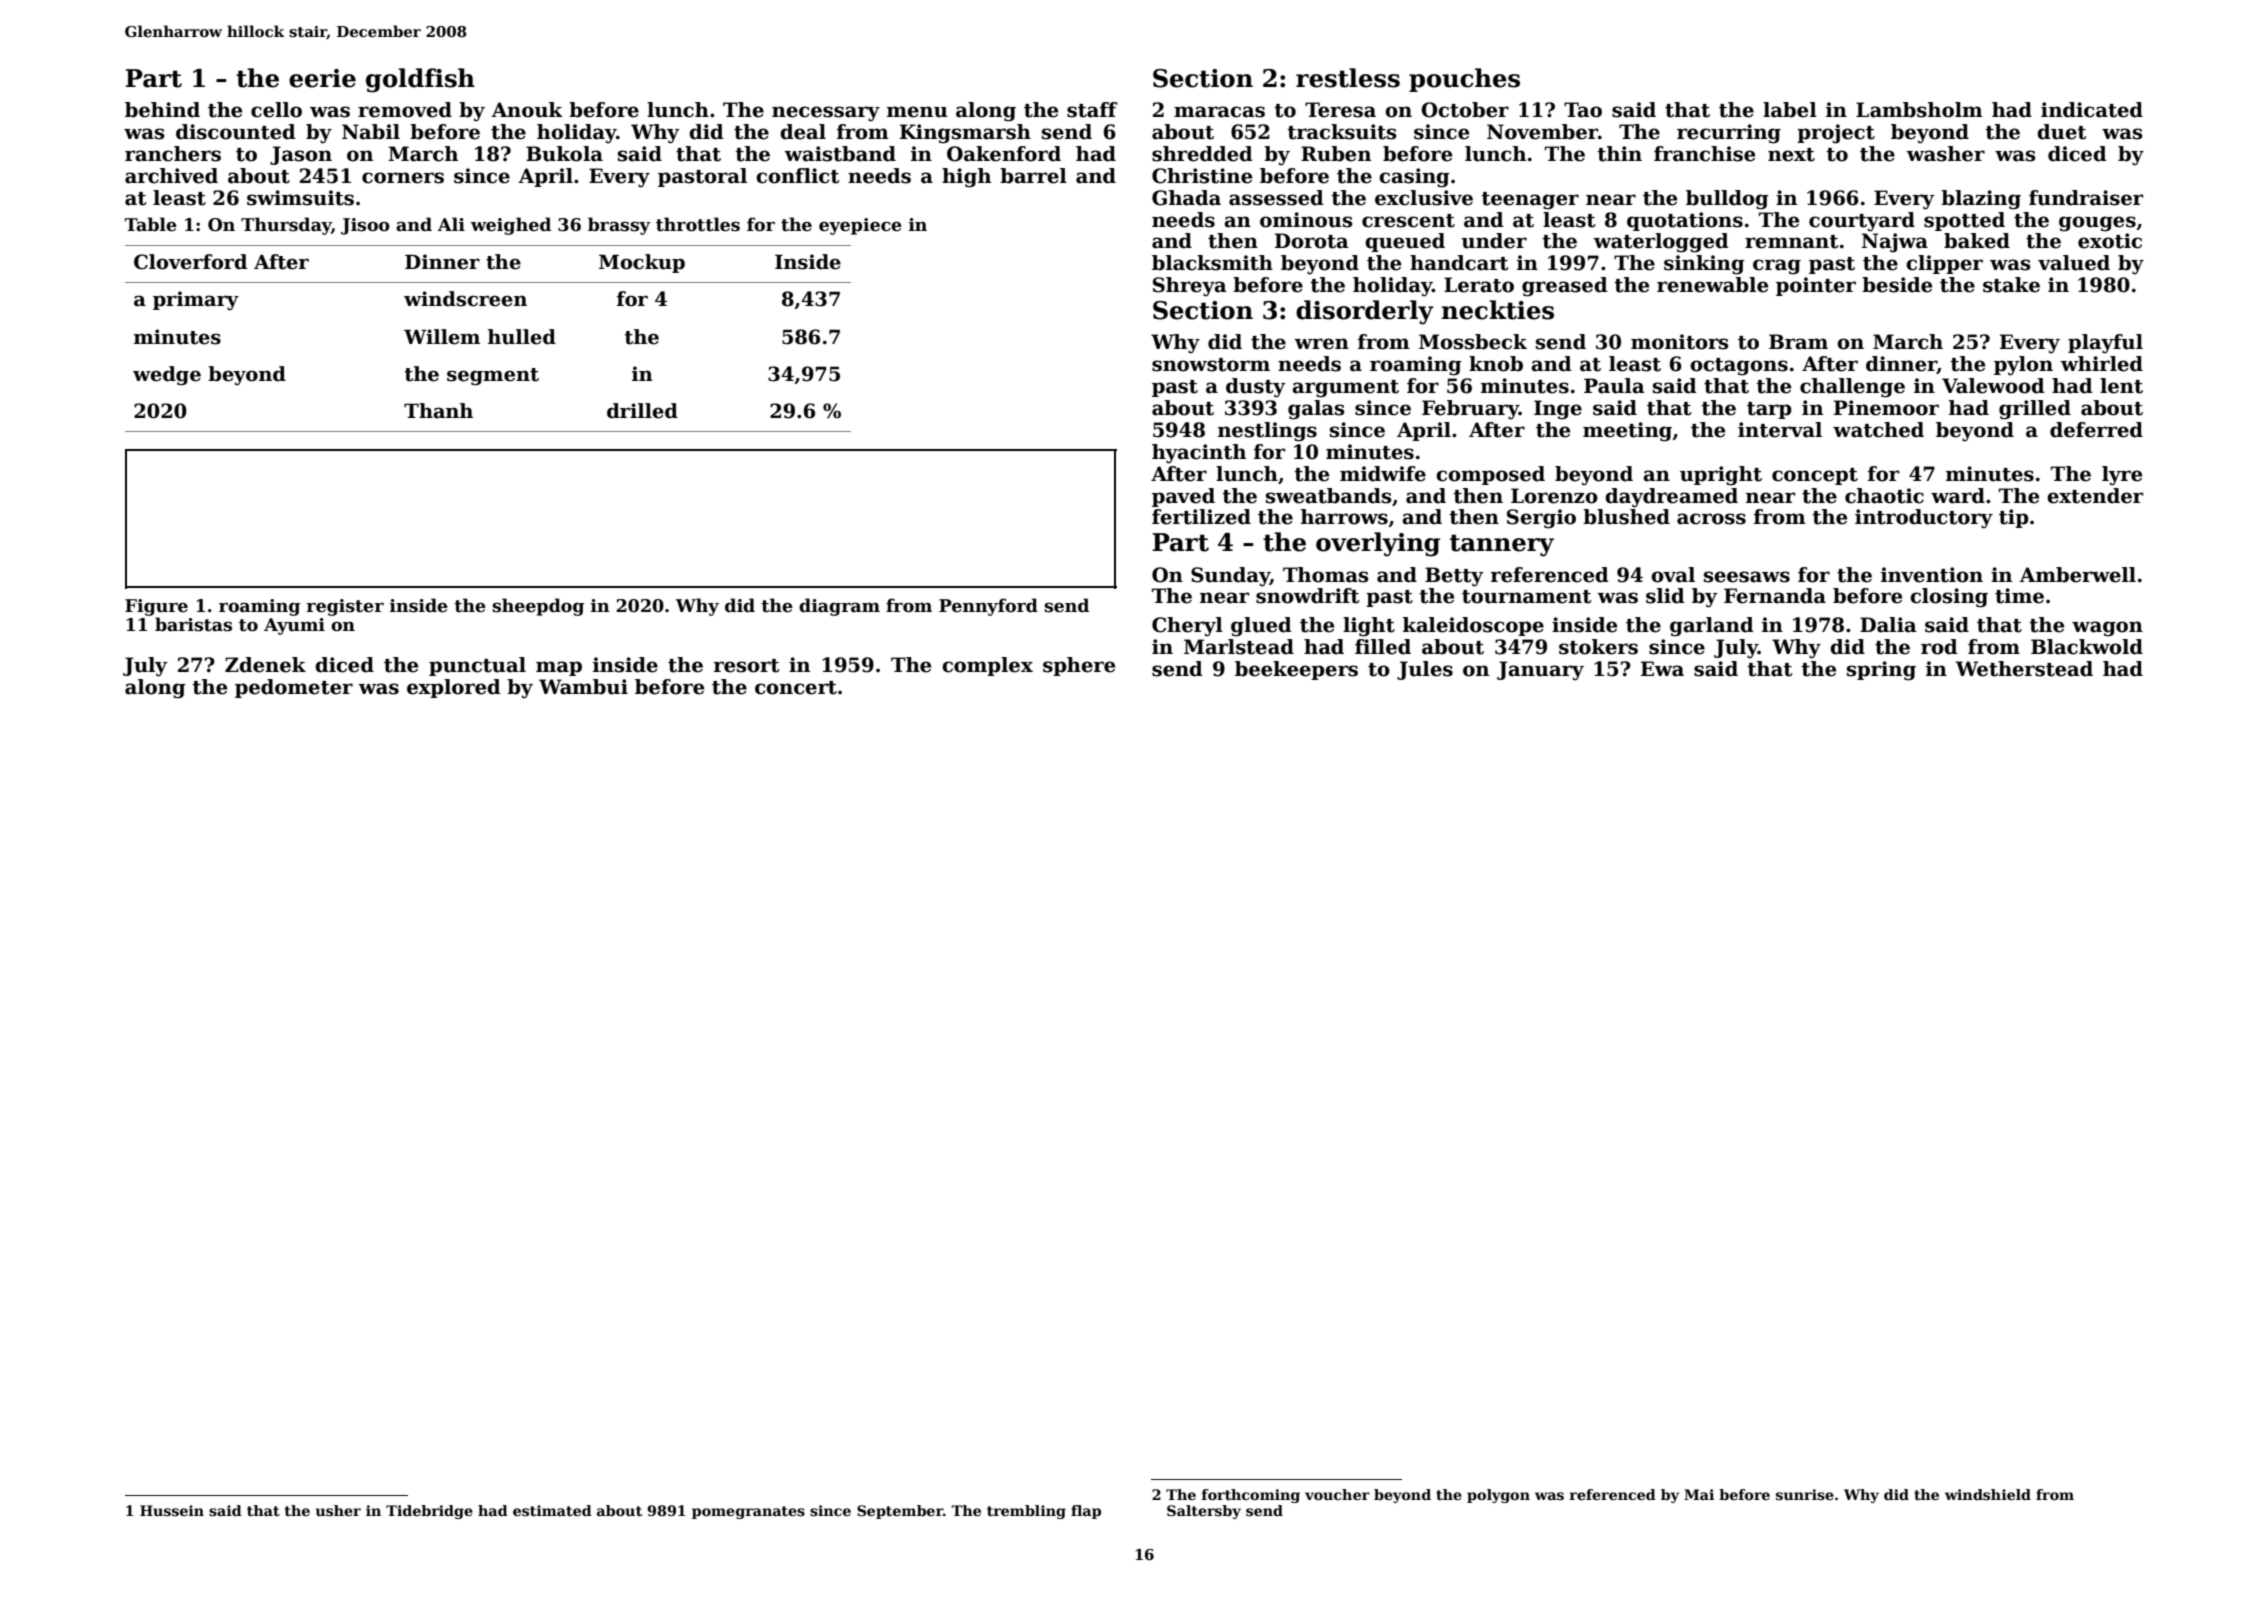 This screenshot has height=1604, width=2268. I want to click on behind, so click(162, 110).
